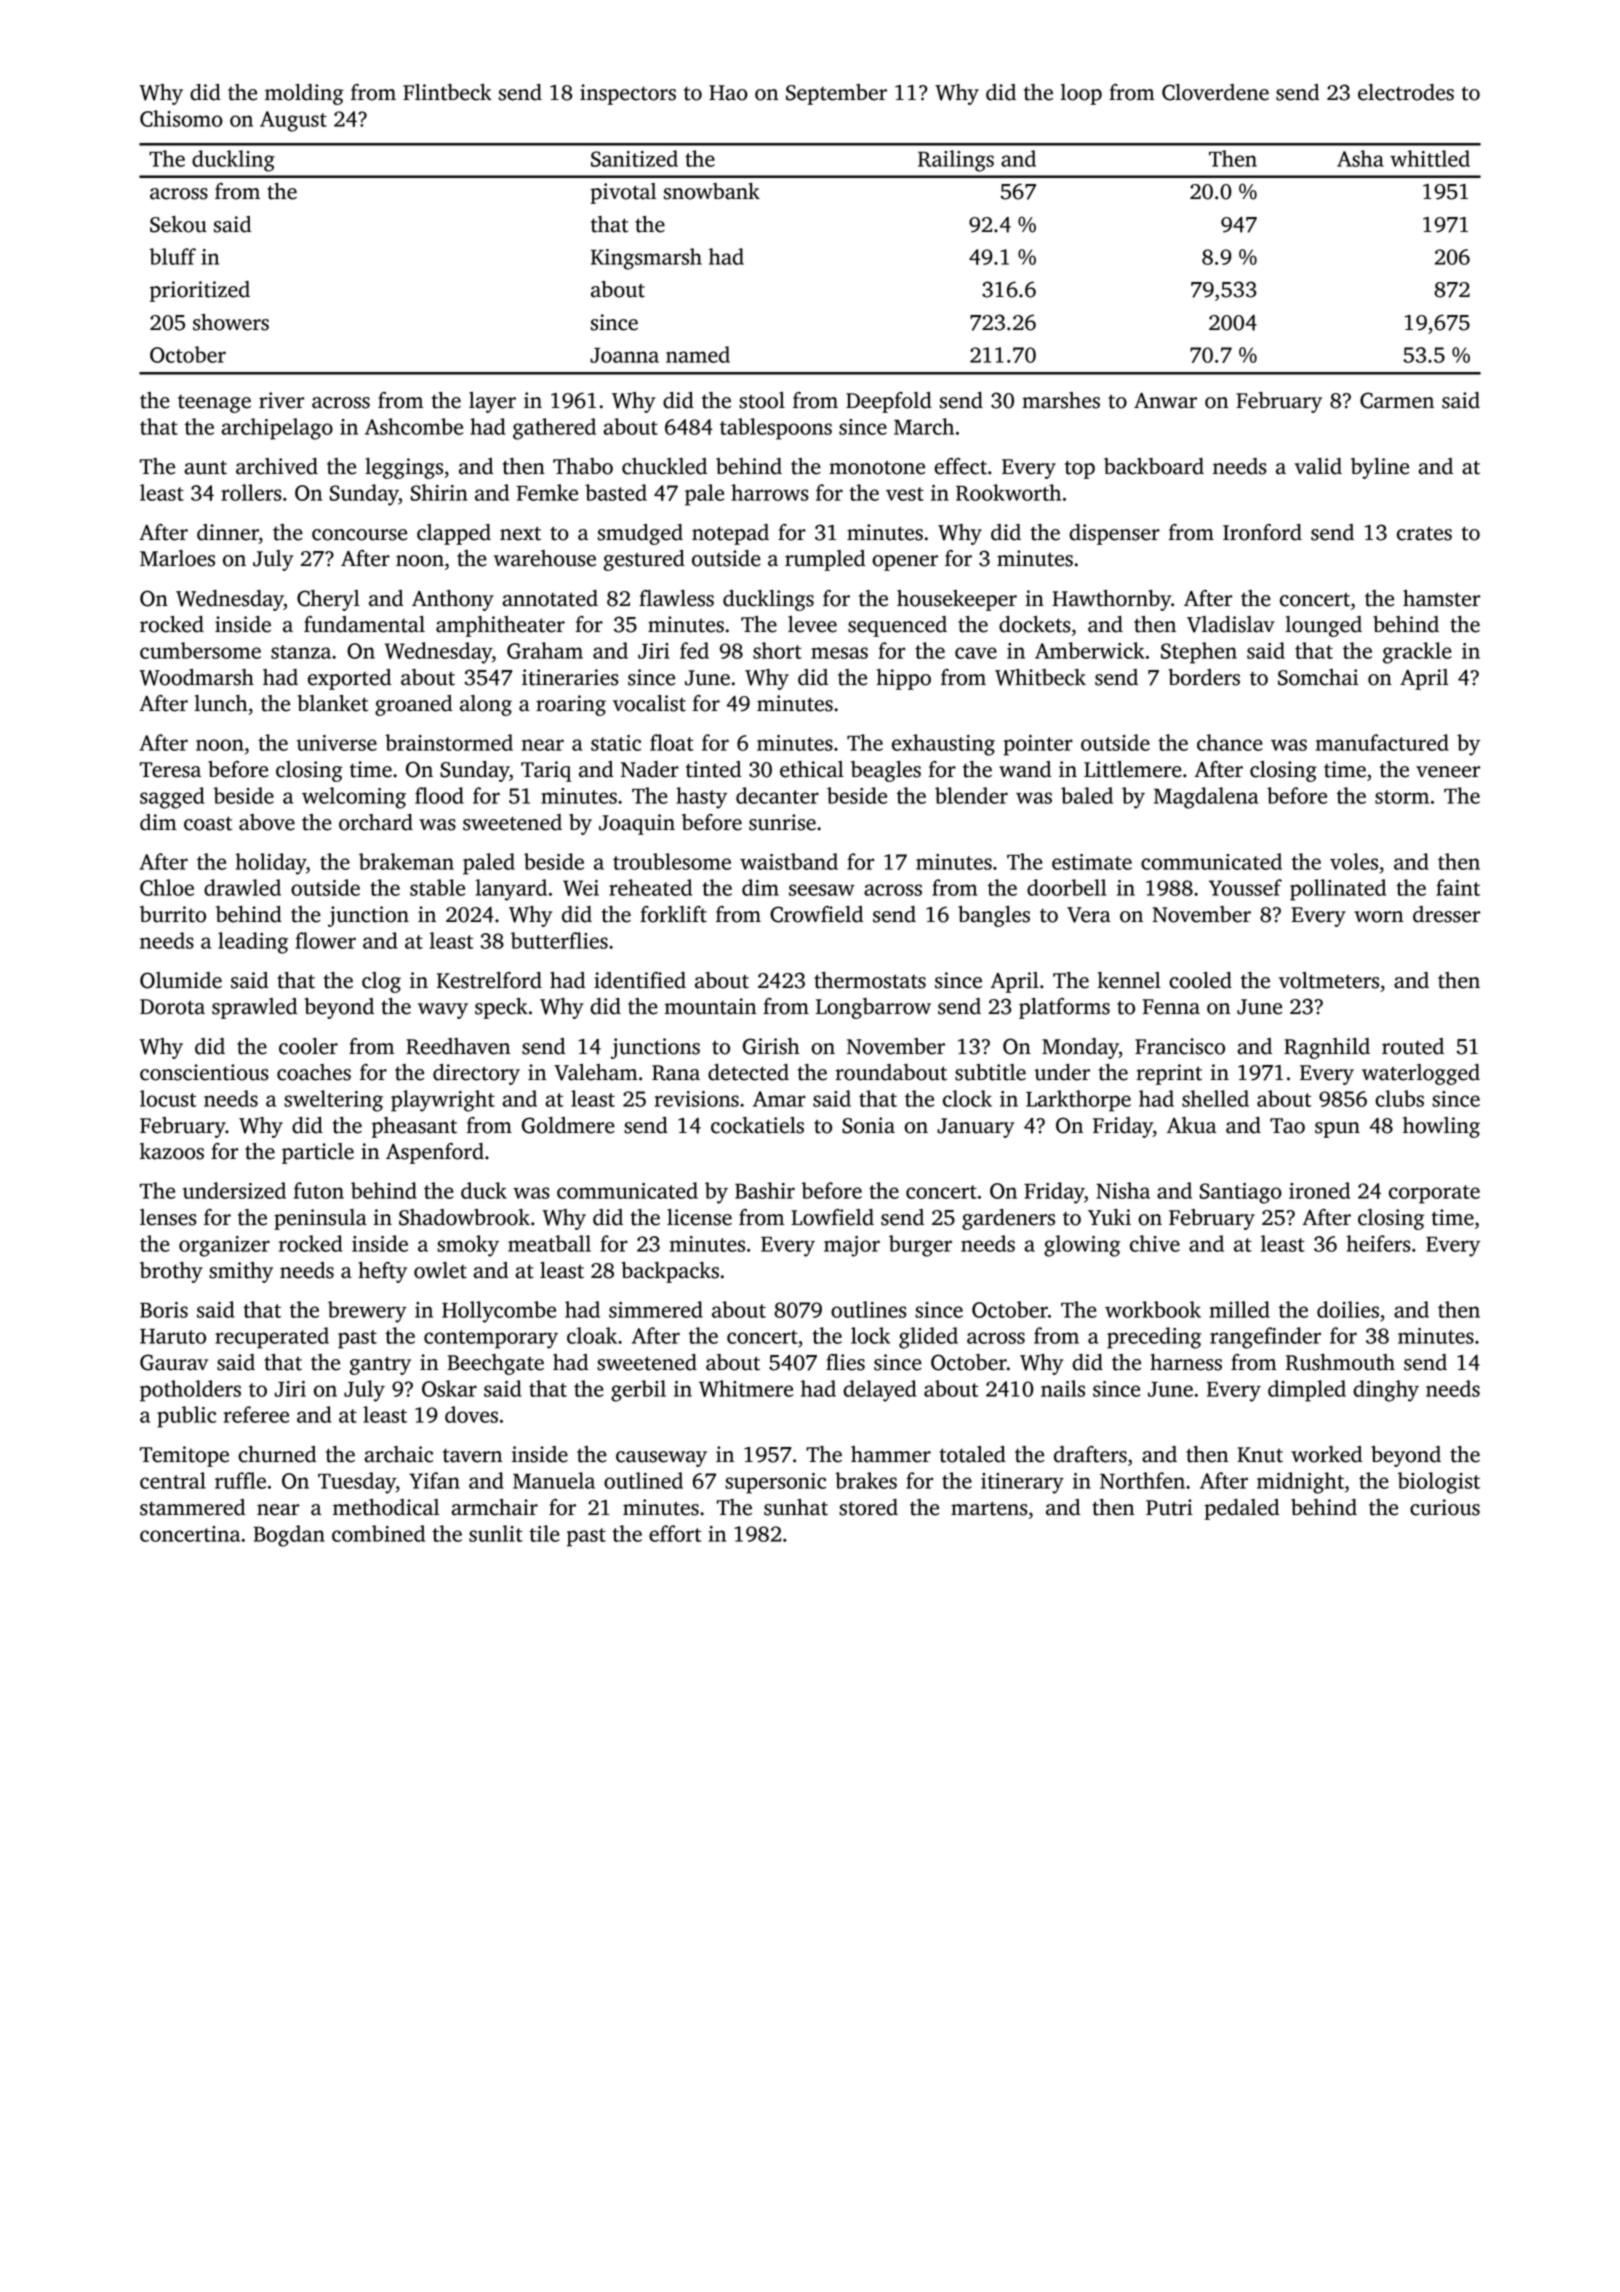  I want to click on milled, so click(1240, 1309).
